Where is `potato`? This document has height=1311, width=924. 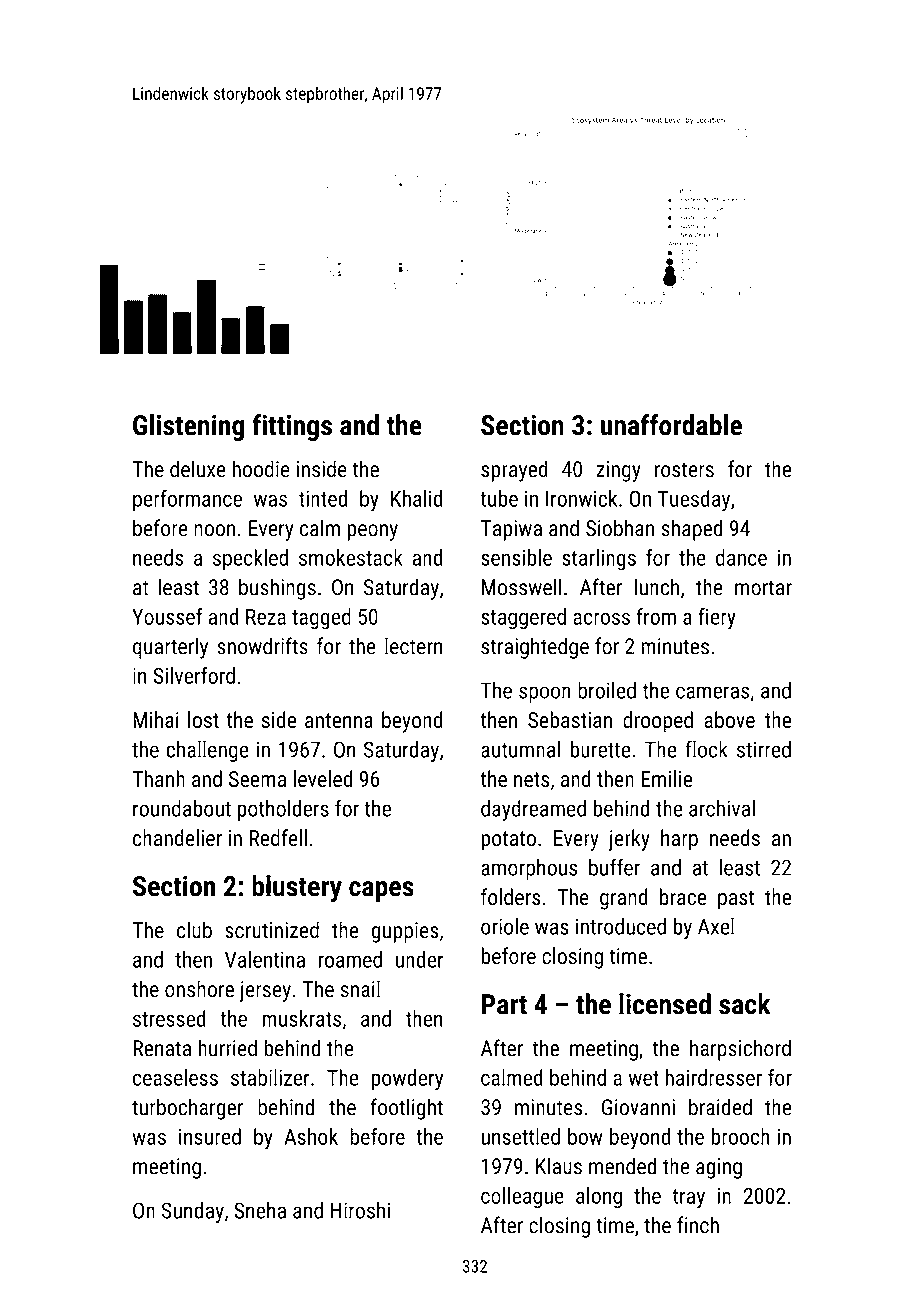 potato is located at coordinates (508, 841).
